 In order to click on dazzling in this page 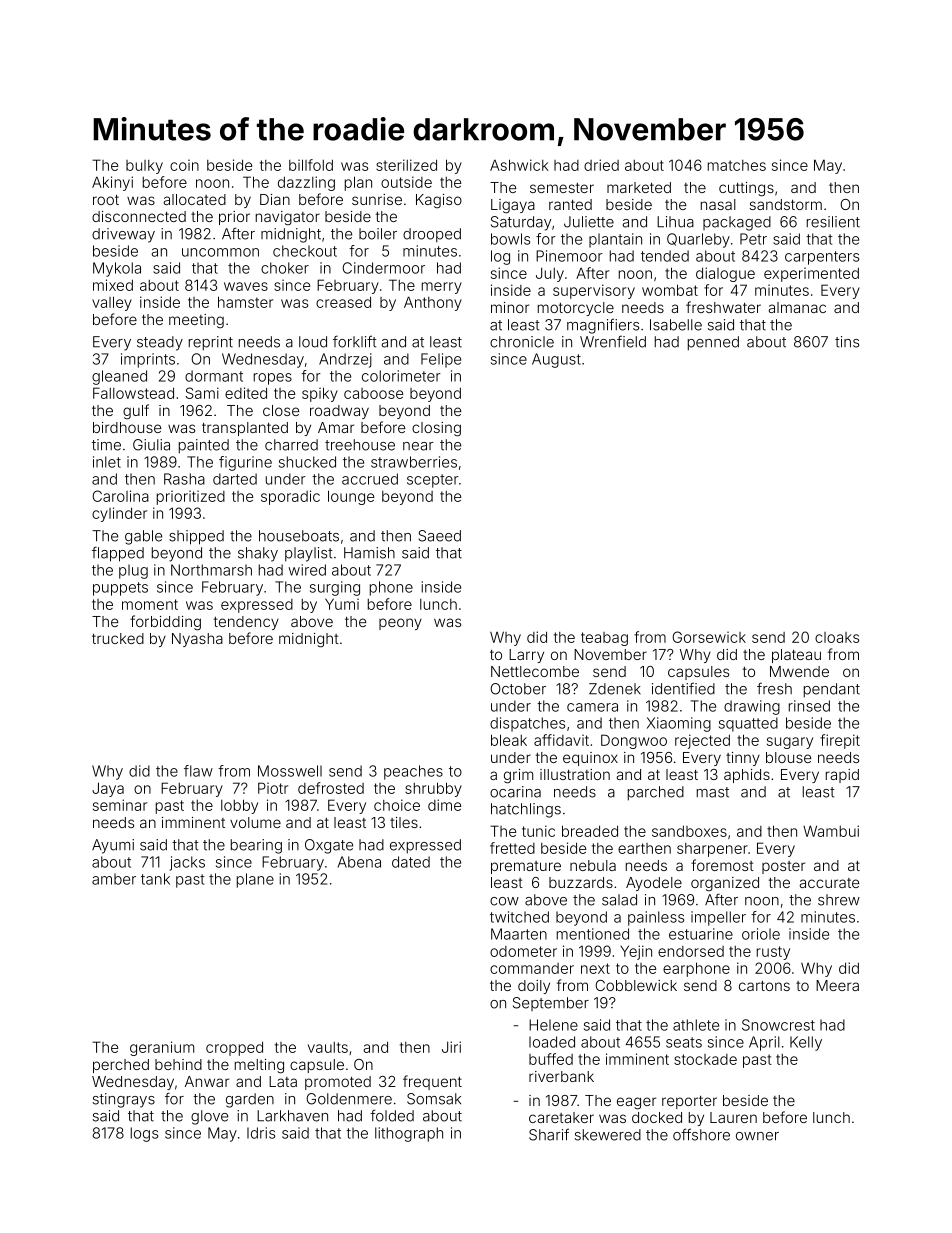, I will do `click(306, 183)`.
